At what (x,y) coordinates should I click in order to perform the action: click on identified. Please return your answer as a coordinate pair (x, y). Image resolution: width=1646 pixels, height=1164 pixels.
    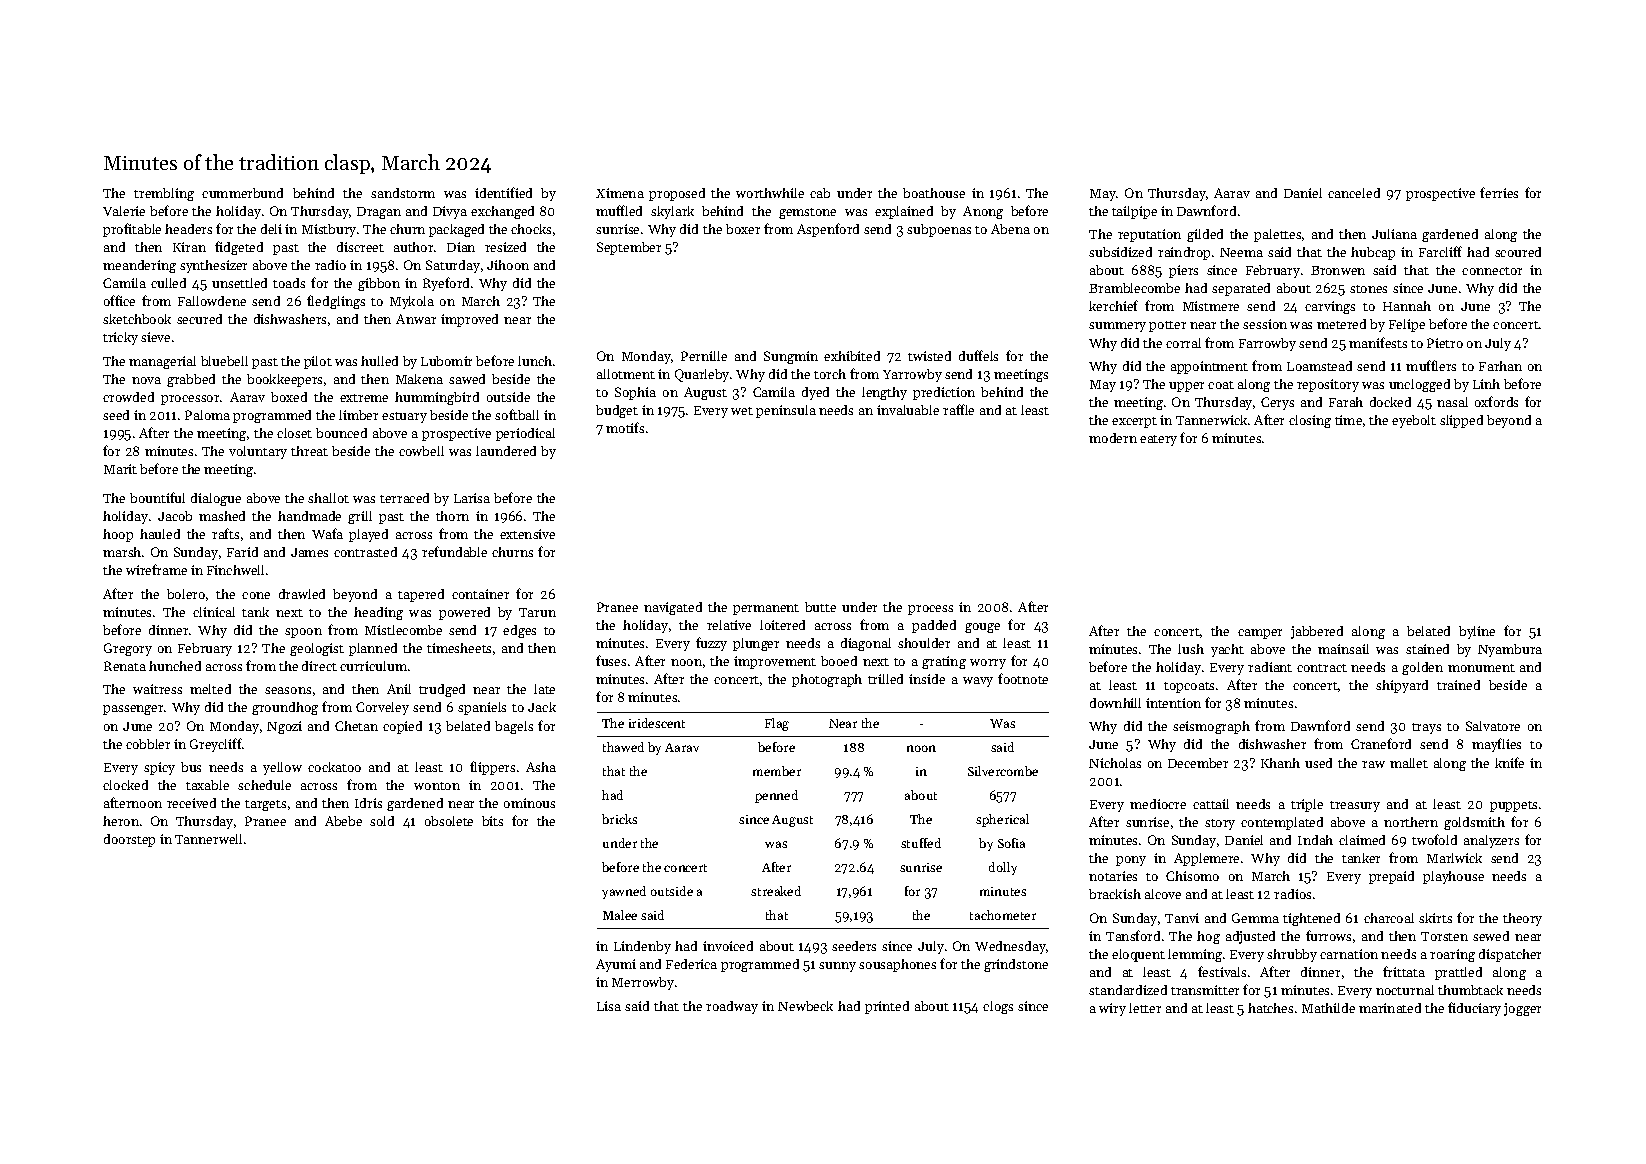
    Looking at the image, I should click on (503, 192).
